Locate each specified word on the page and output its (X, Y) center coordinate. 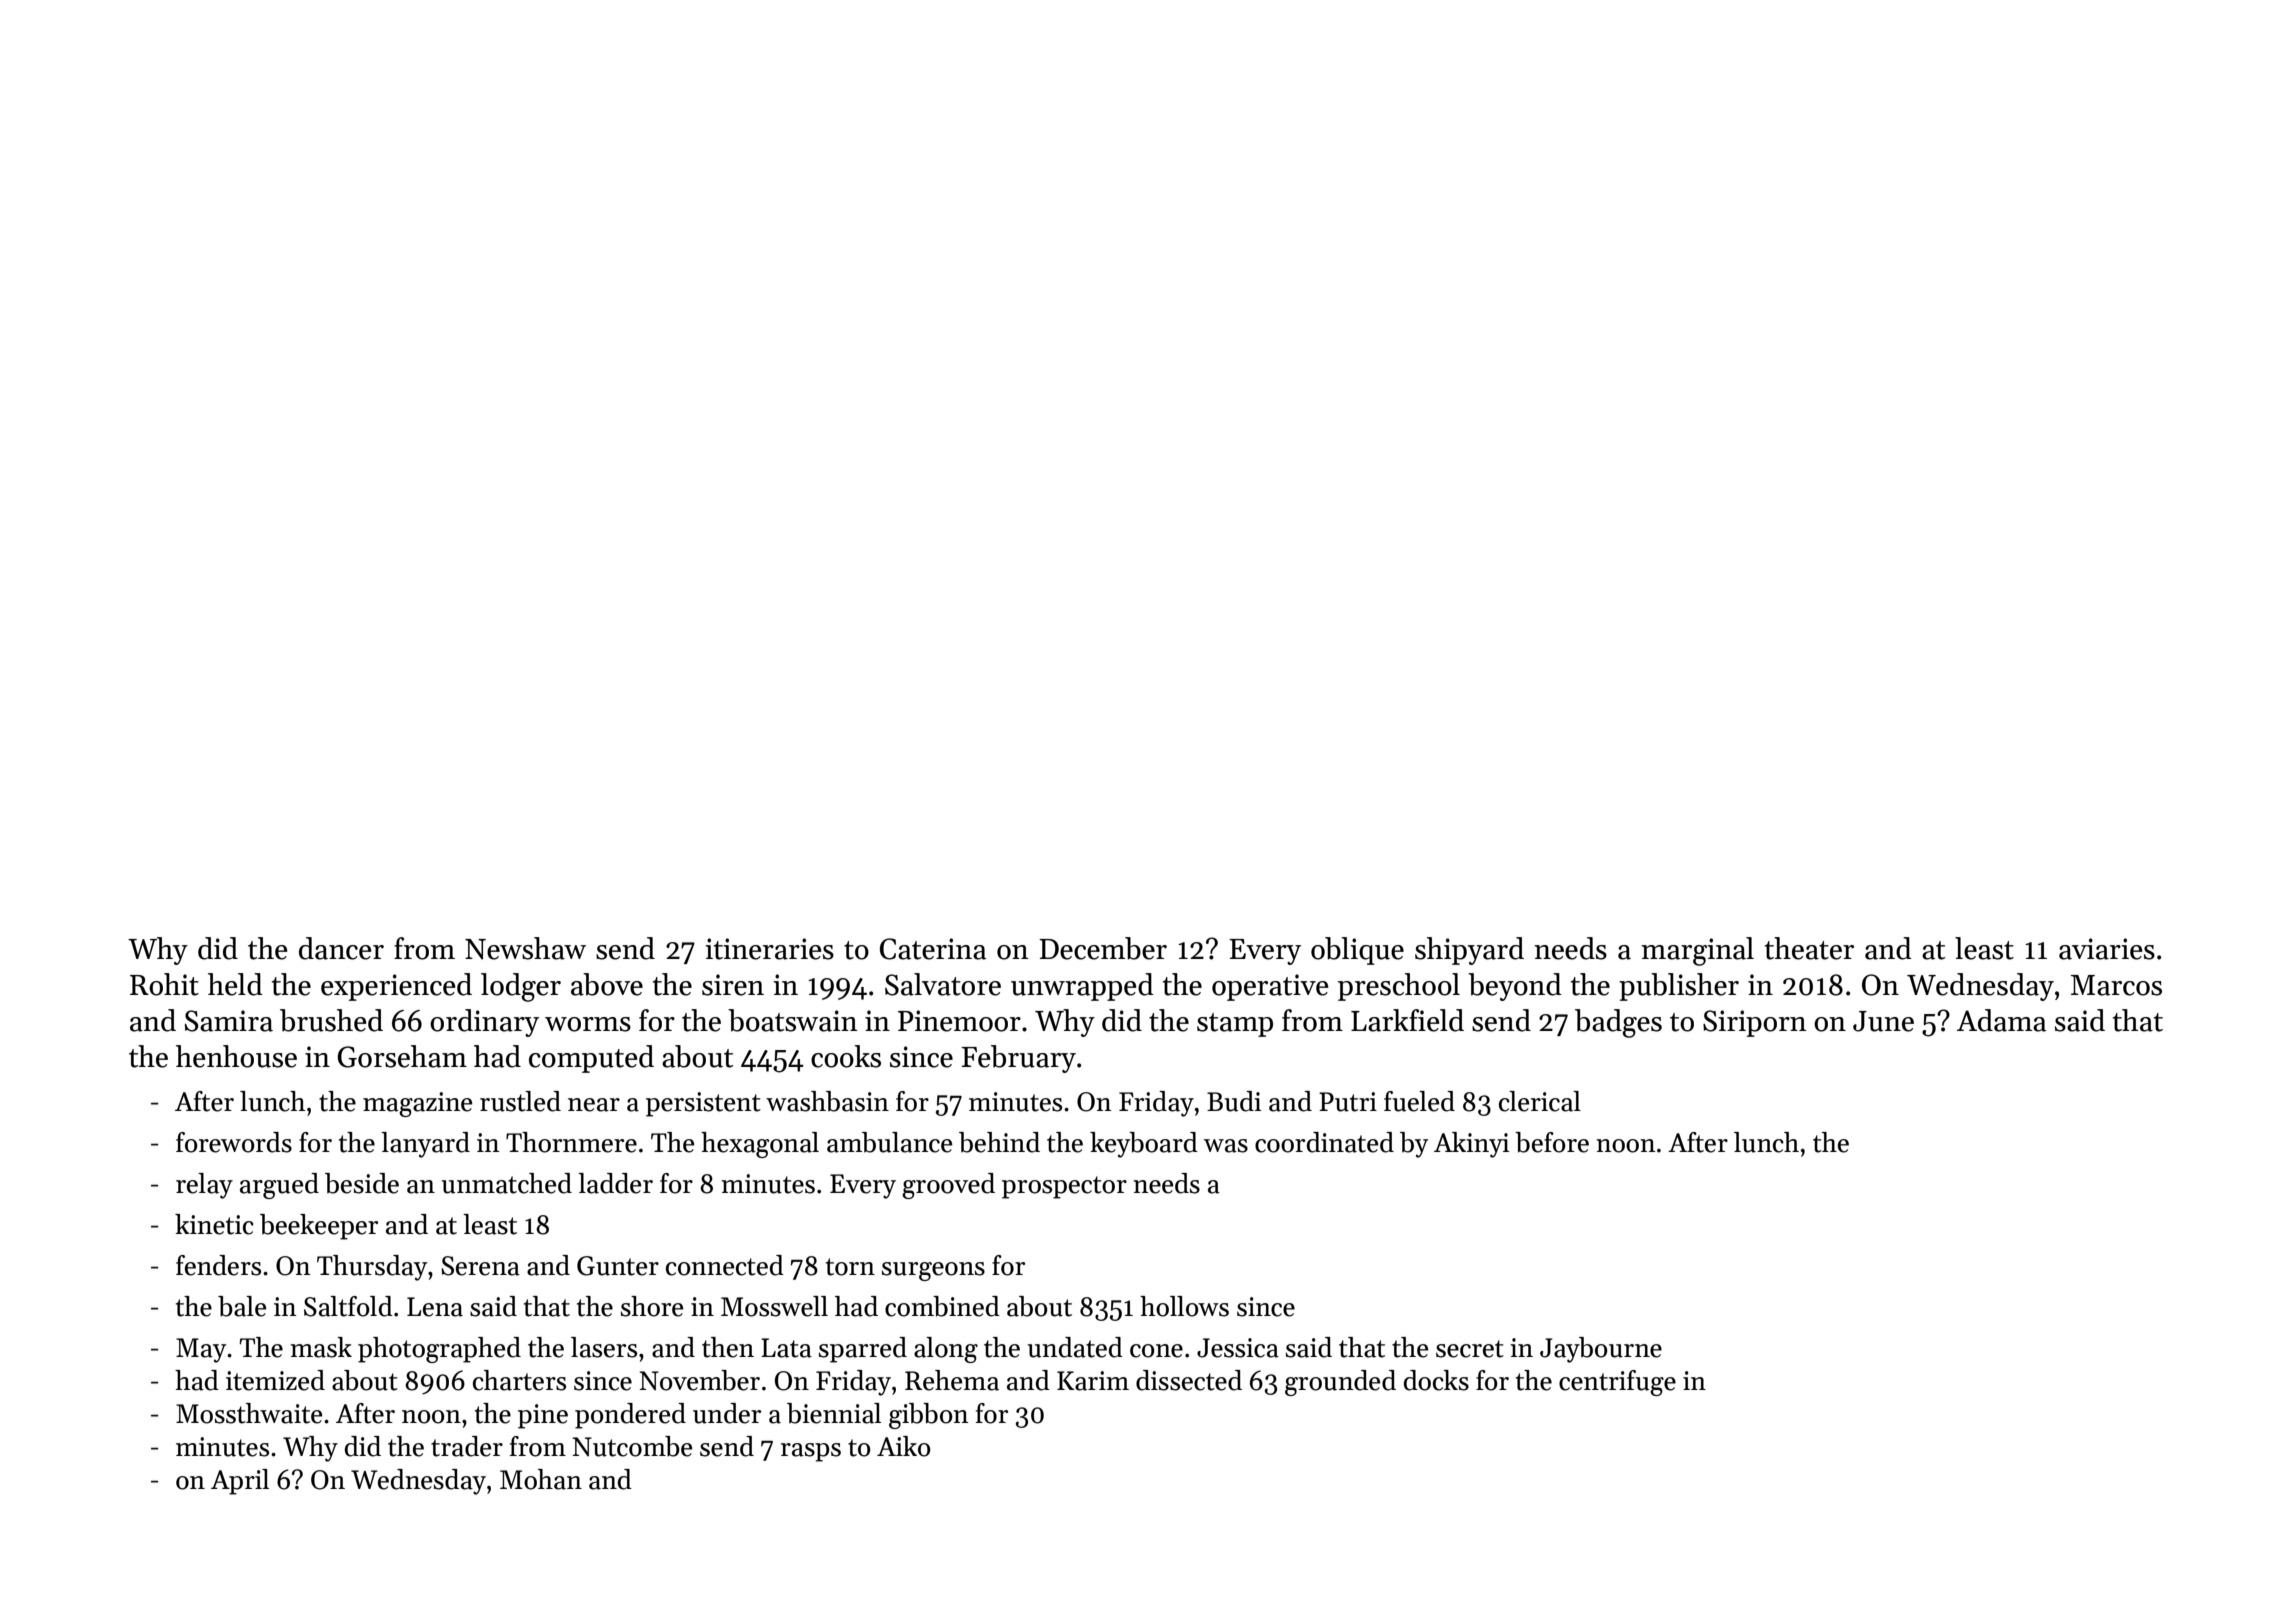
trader (467, 1446)
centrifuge (1617, 1383)
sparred (863, 1350)
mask (321, 1347)
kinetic (214, 1224)
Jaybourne (1601, 1350)
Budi (1234, 1101)
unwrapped (1082, 987)
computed (591, 1059)
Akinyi (1471, 1145)
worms (588, 1024)
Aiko (904, 1446)
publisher (1679, 987)
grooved (948, 1186)
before (1552, 1142)
